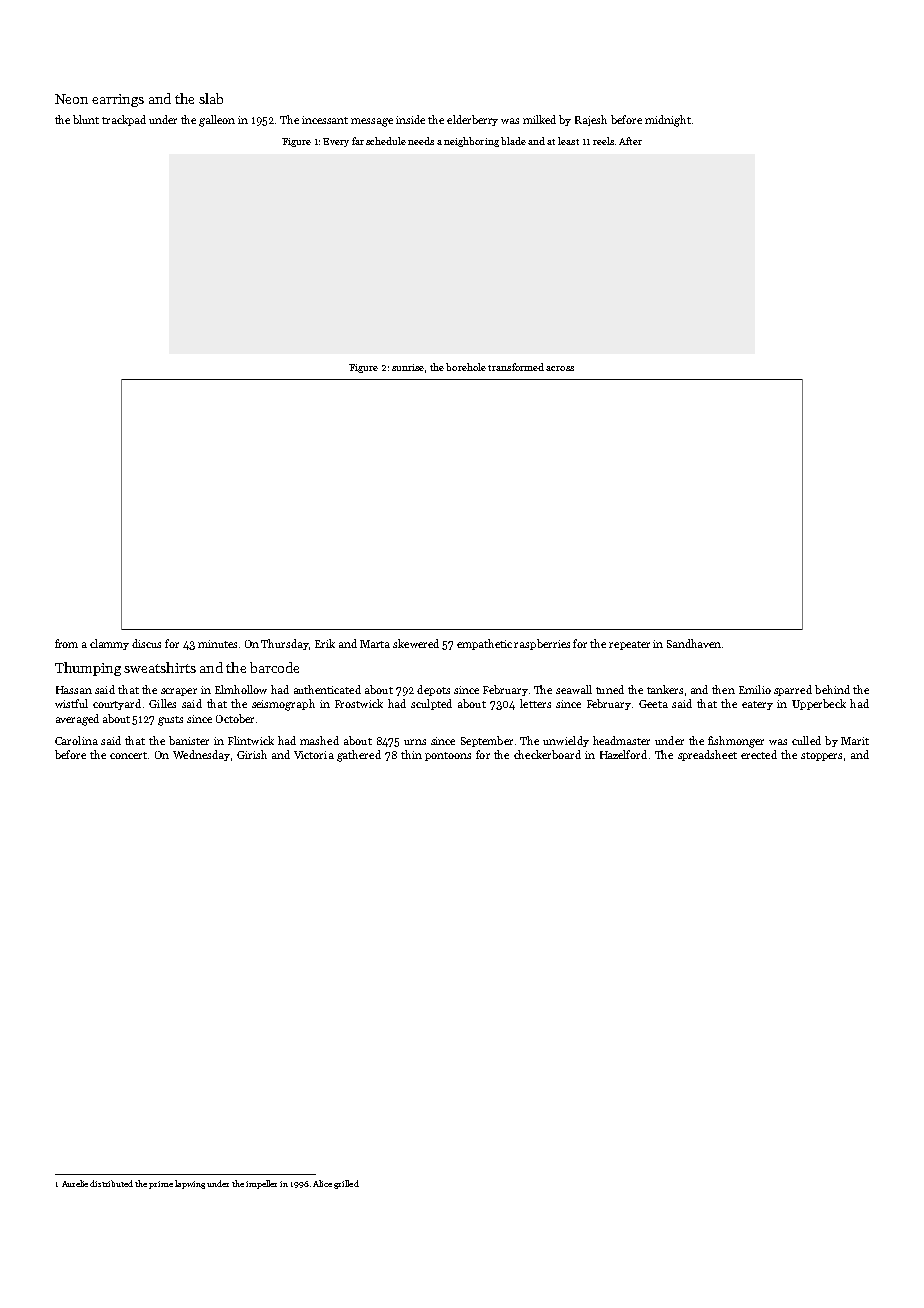 The width and height of the document is (924, 1308). Describe the element at coordinates (346, 1184) in the document. I see `grilled` at that location.
